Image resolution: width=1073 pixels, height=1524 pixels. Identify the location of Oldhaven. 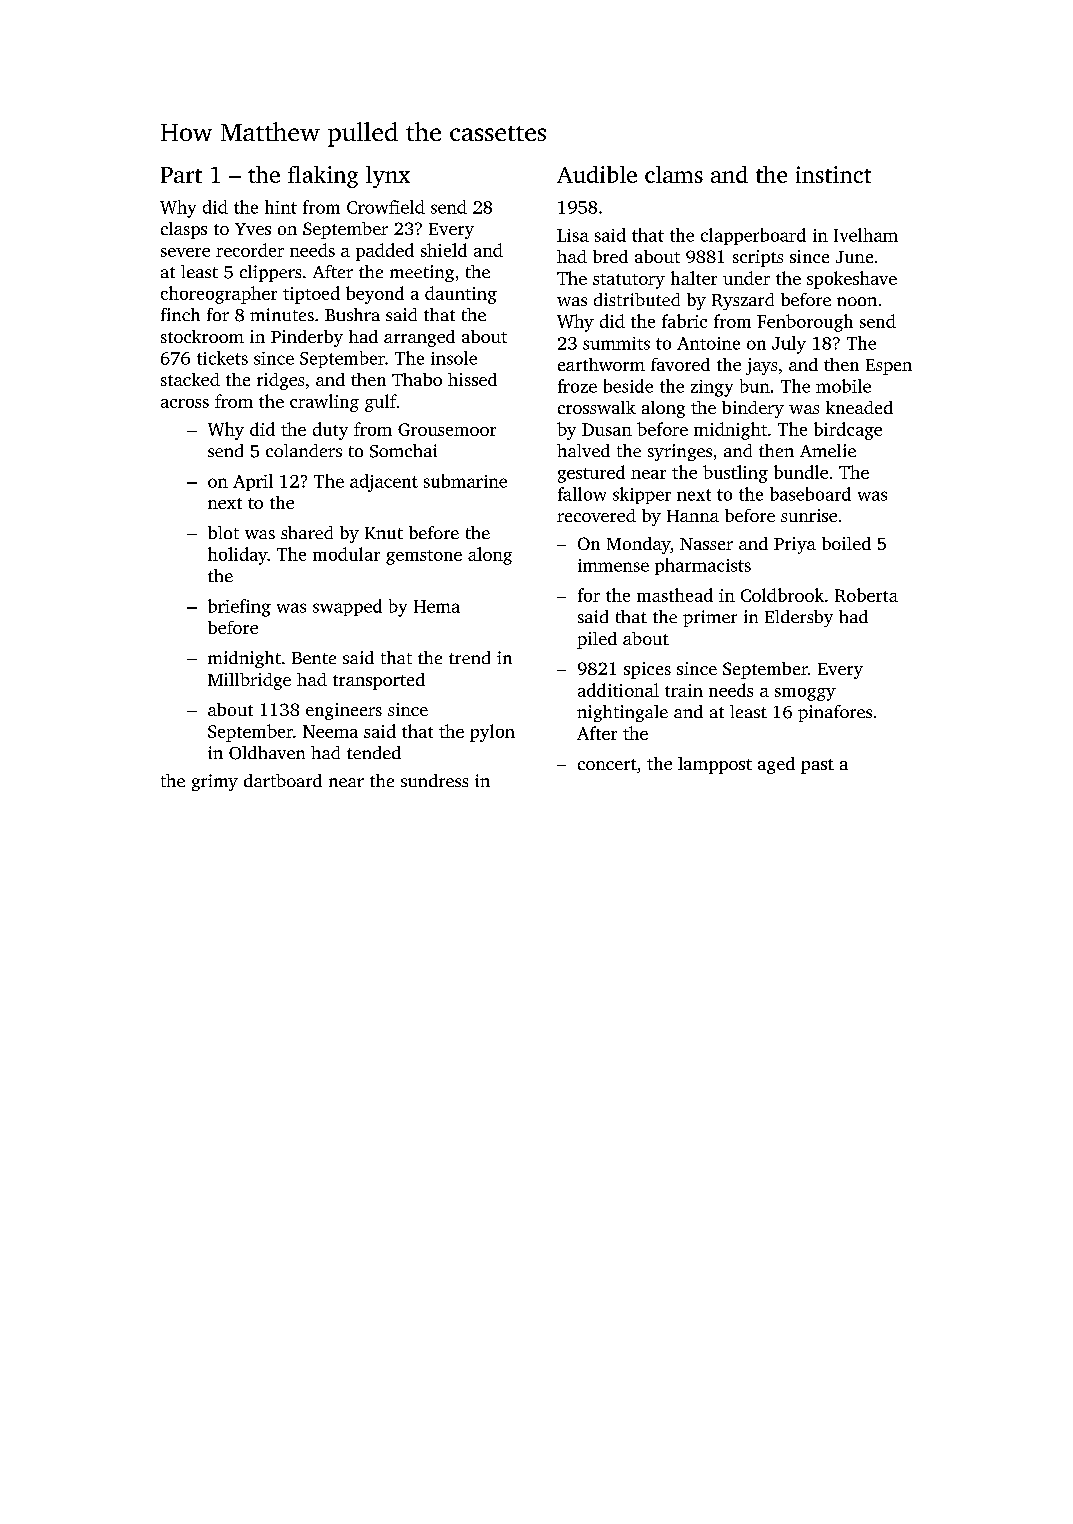
(267, 753).
